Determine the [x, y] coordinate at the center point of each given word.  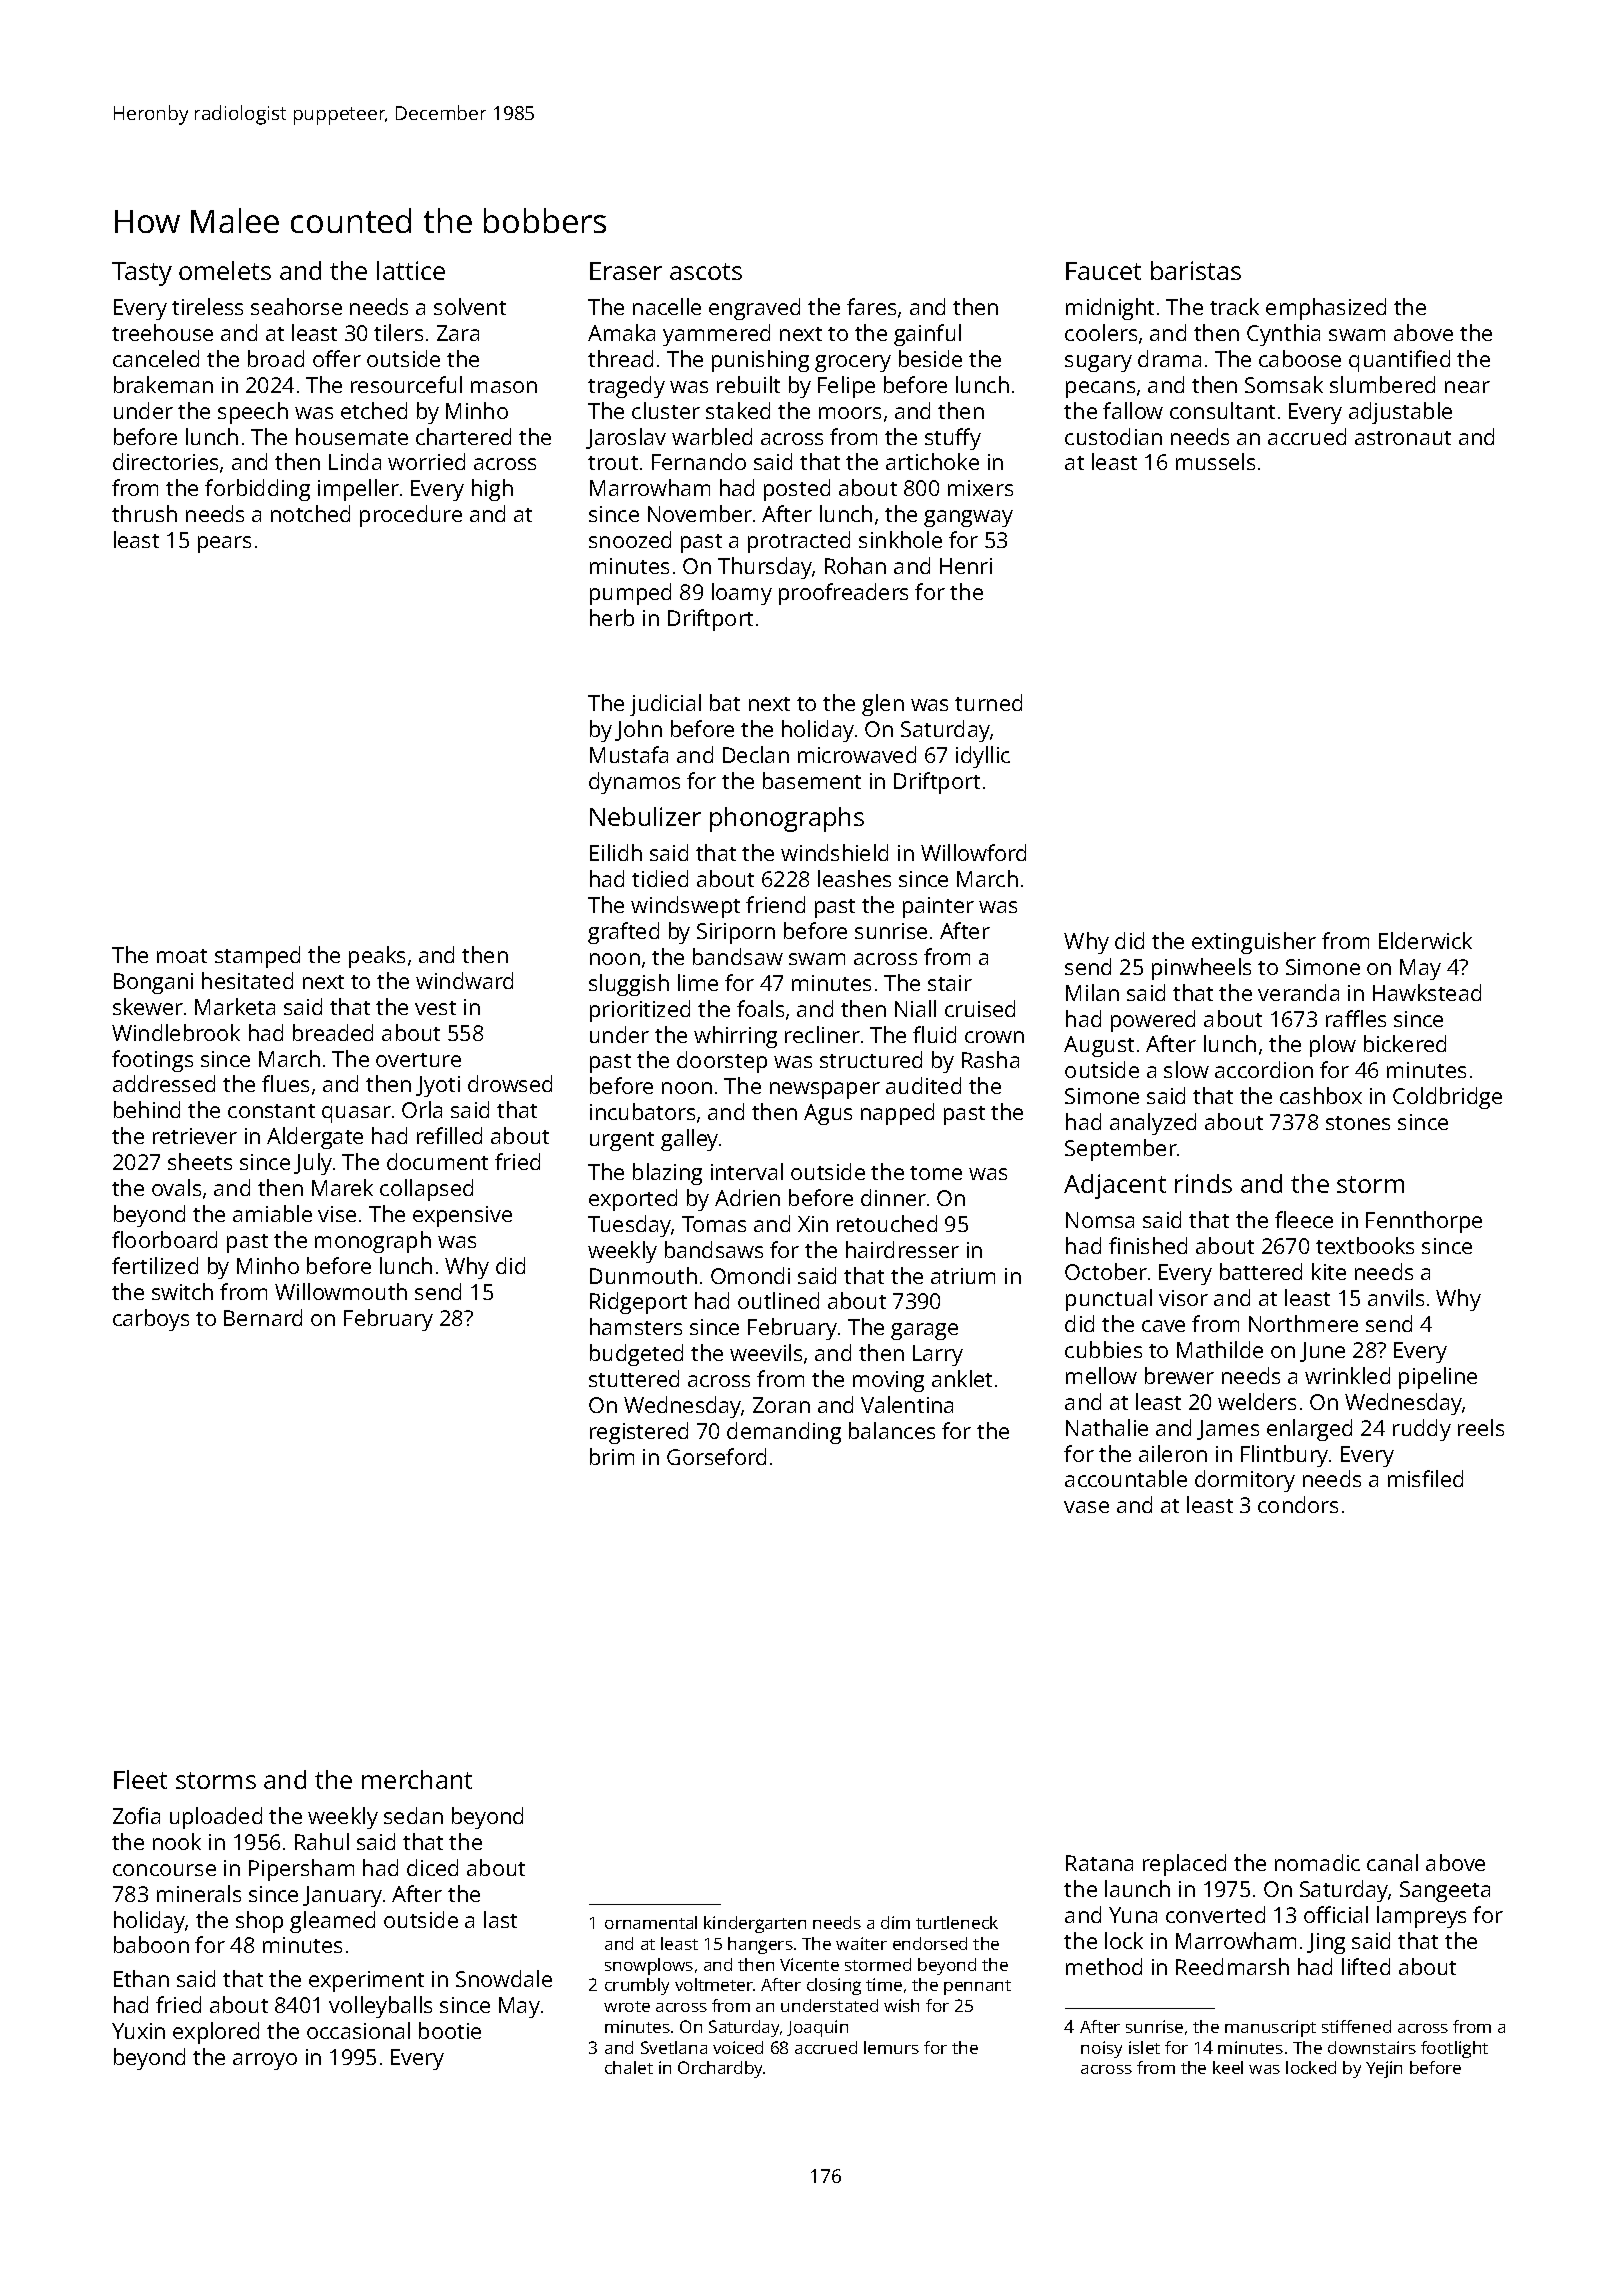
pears [224, 544]
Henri [966, 566]
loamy [742, 594]
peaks [377, 957]
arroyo [265, 2061]
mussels [1215, 461]
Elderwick [1425, 940]
